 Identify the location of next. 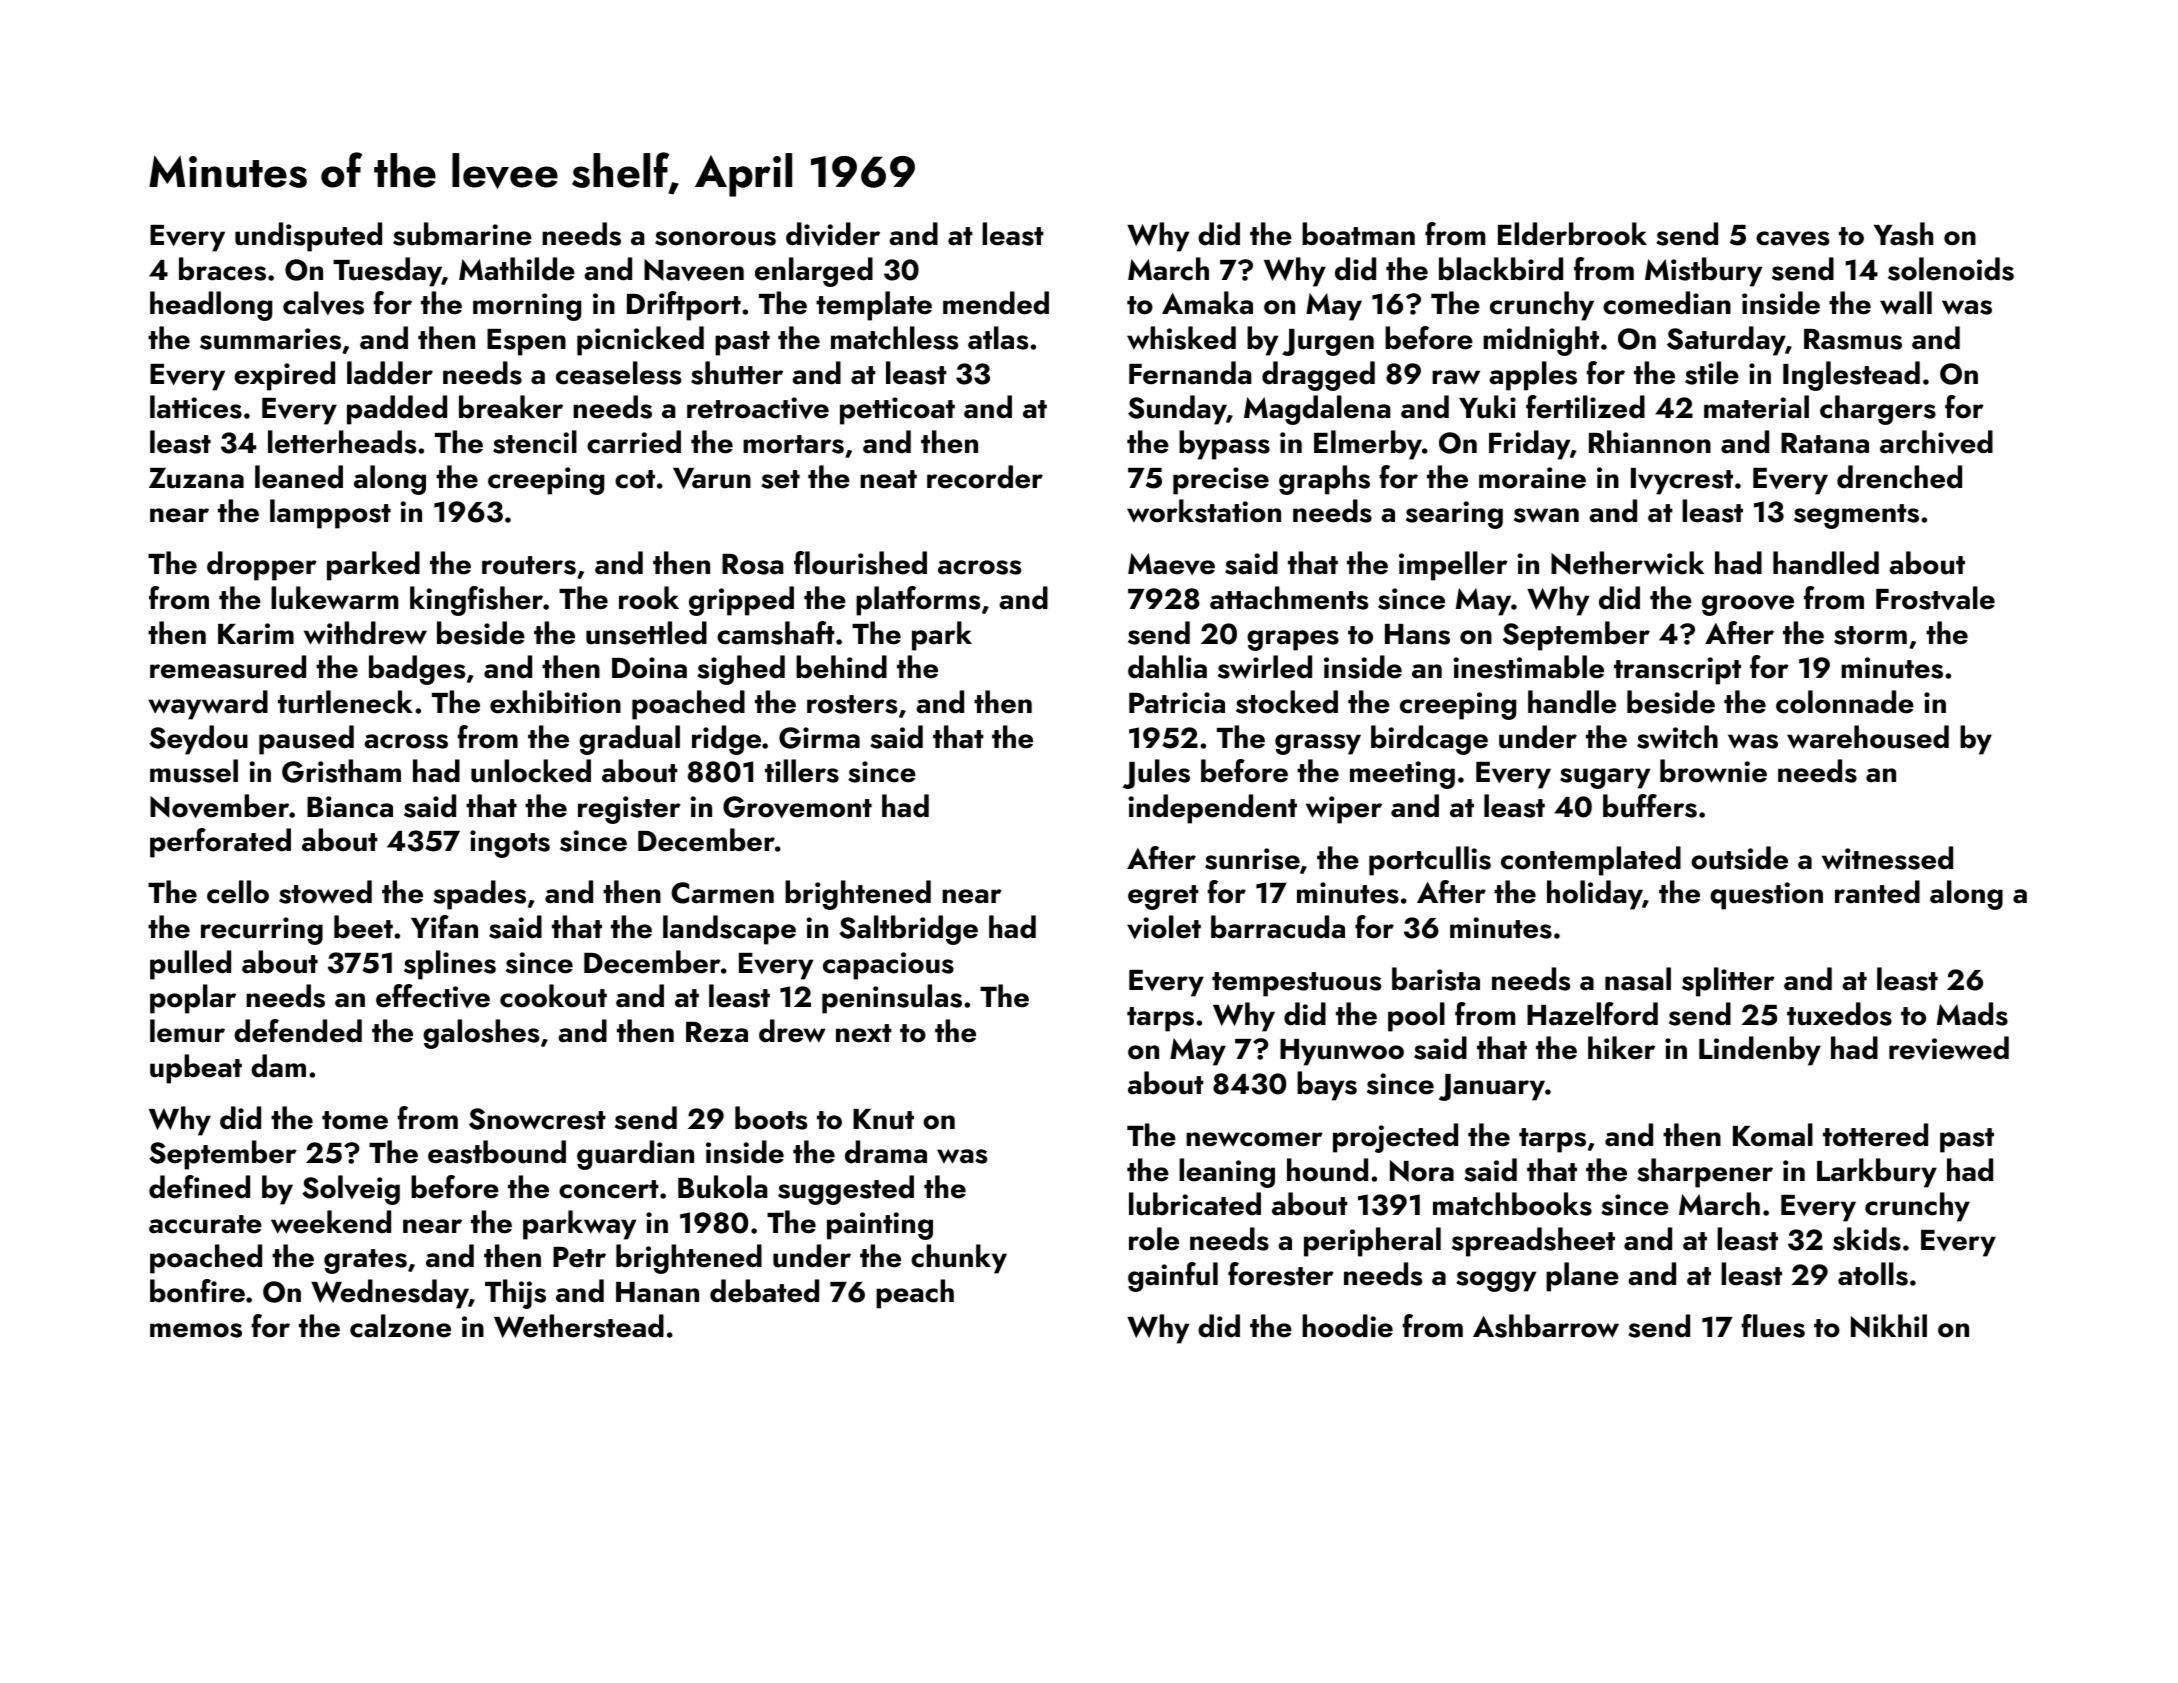
(864, 1033).
